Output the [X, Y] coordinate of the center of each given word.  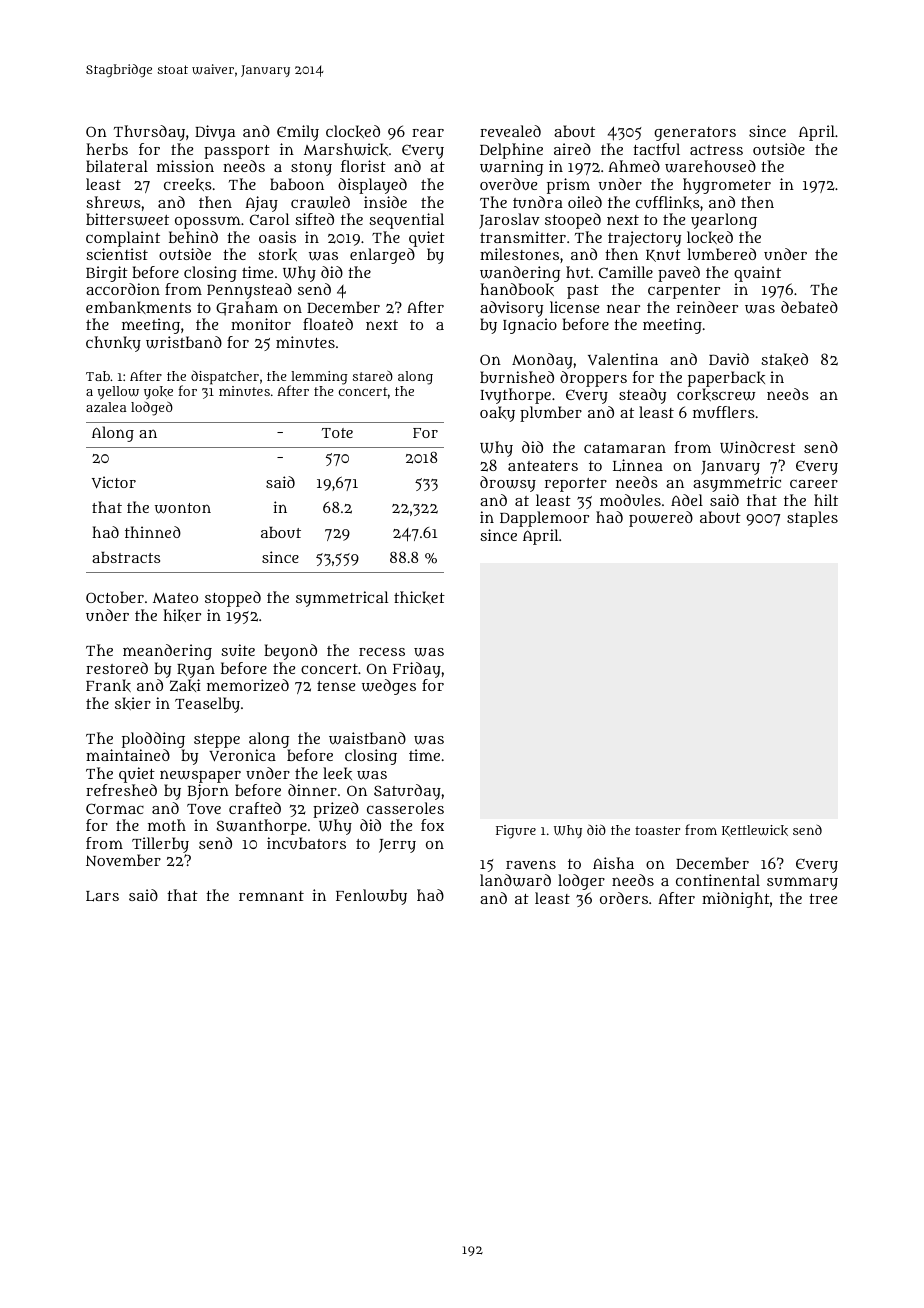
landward [515, 880]
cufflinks [668, 202]
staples [812, 519]
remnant [271, 896]
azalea [106, 407]
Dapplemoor [544, 519]
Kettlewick [755, 831]
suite [238, 650]
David [729, 359]
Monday [542, 361]
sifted [314, 219]
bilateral [117, 166]
